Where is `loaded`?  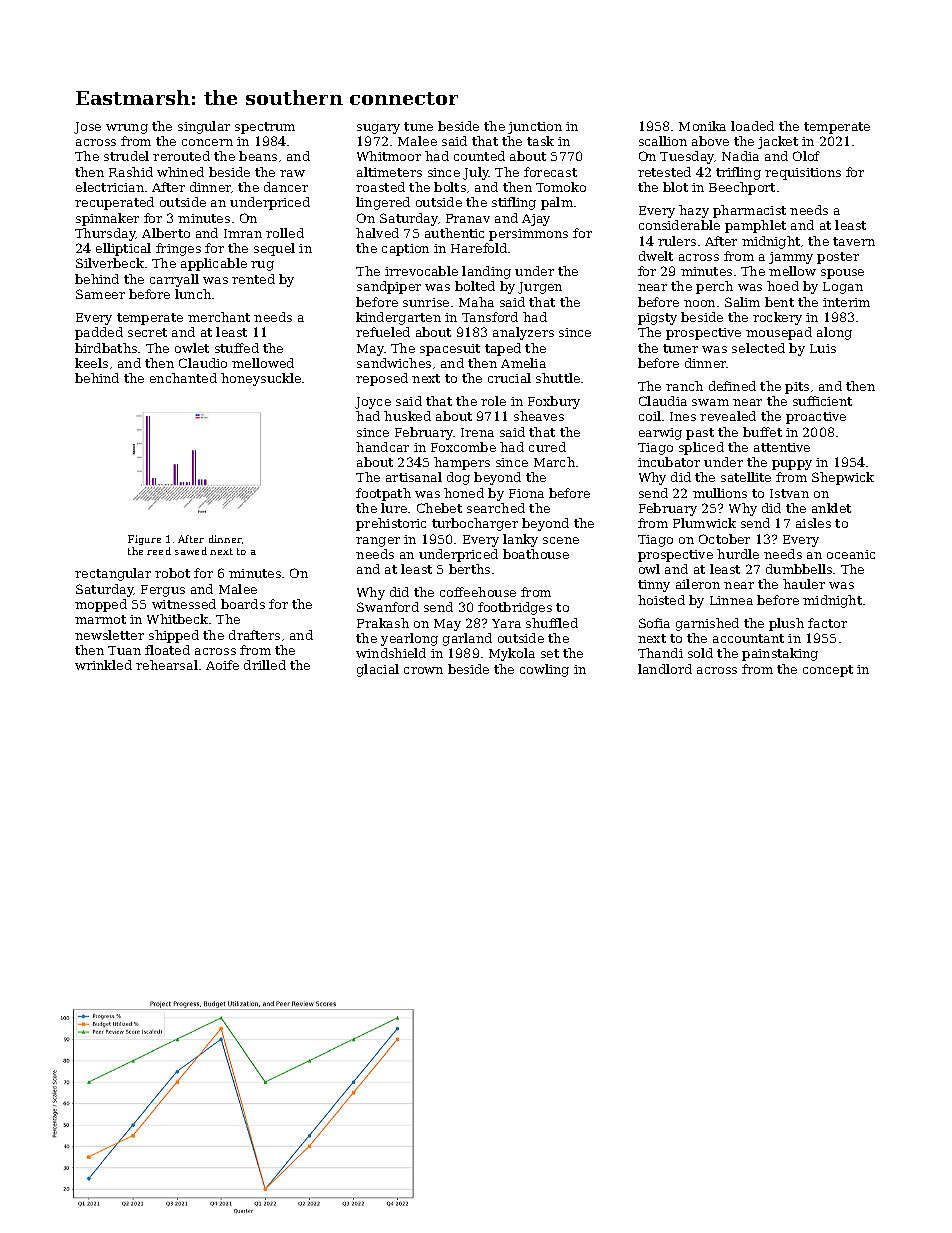
loaded is located at coordinates (752, 126).
